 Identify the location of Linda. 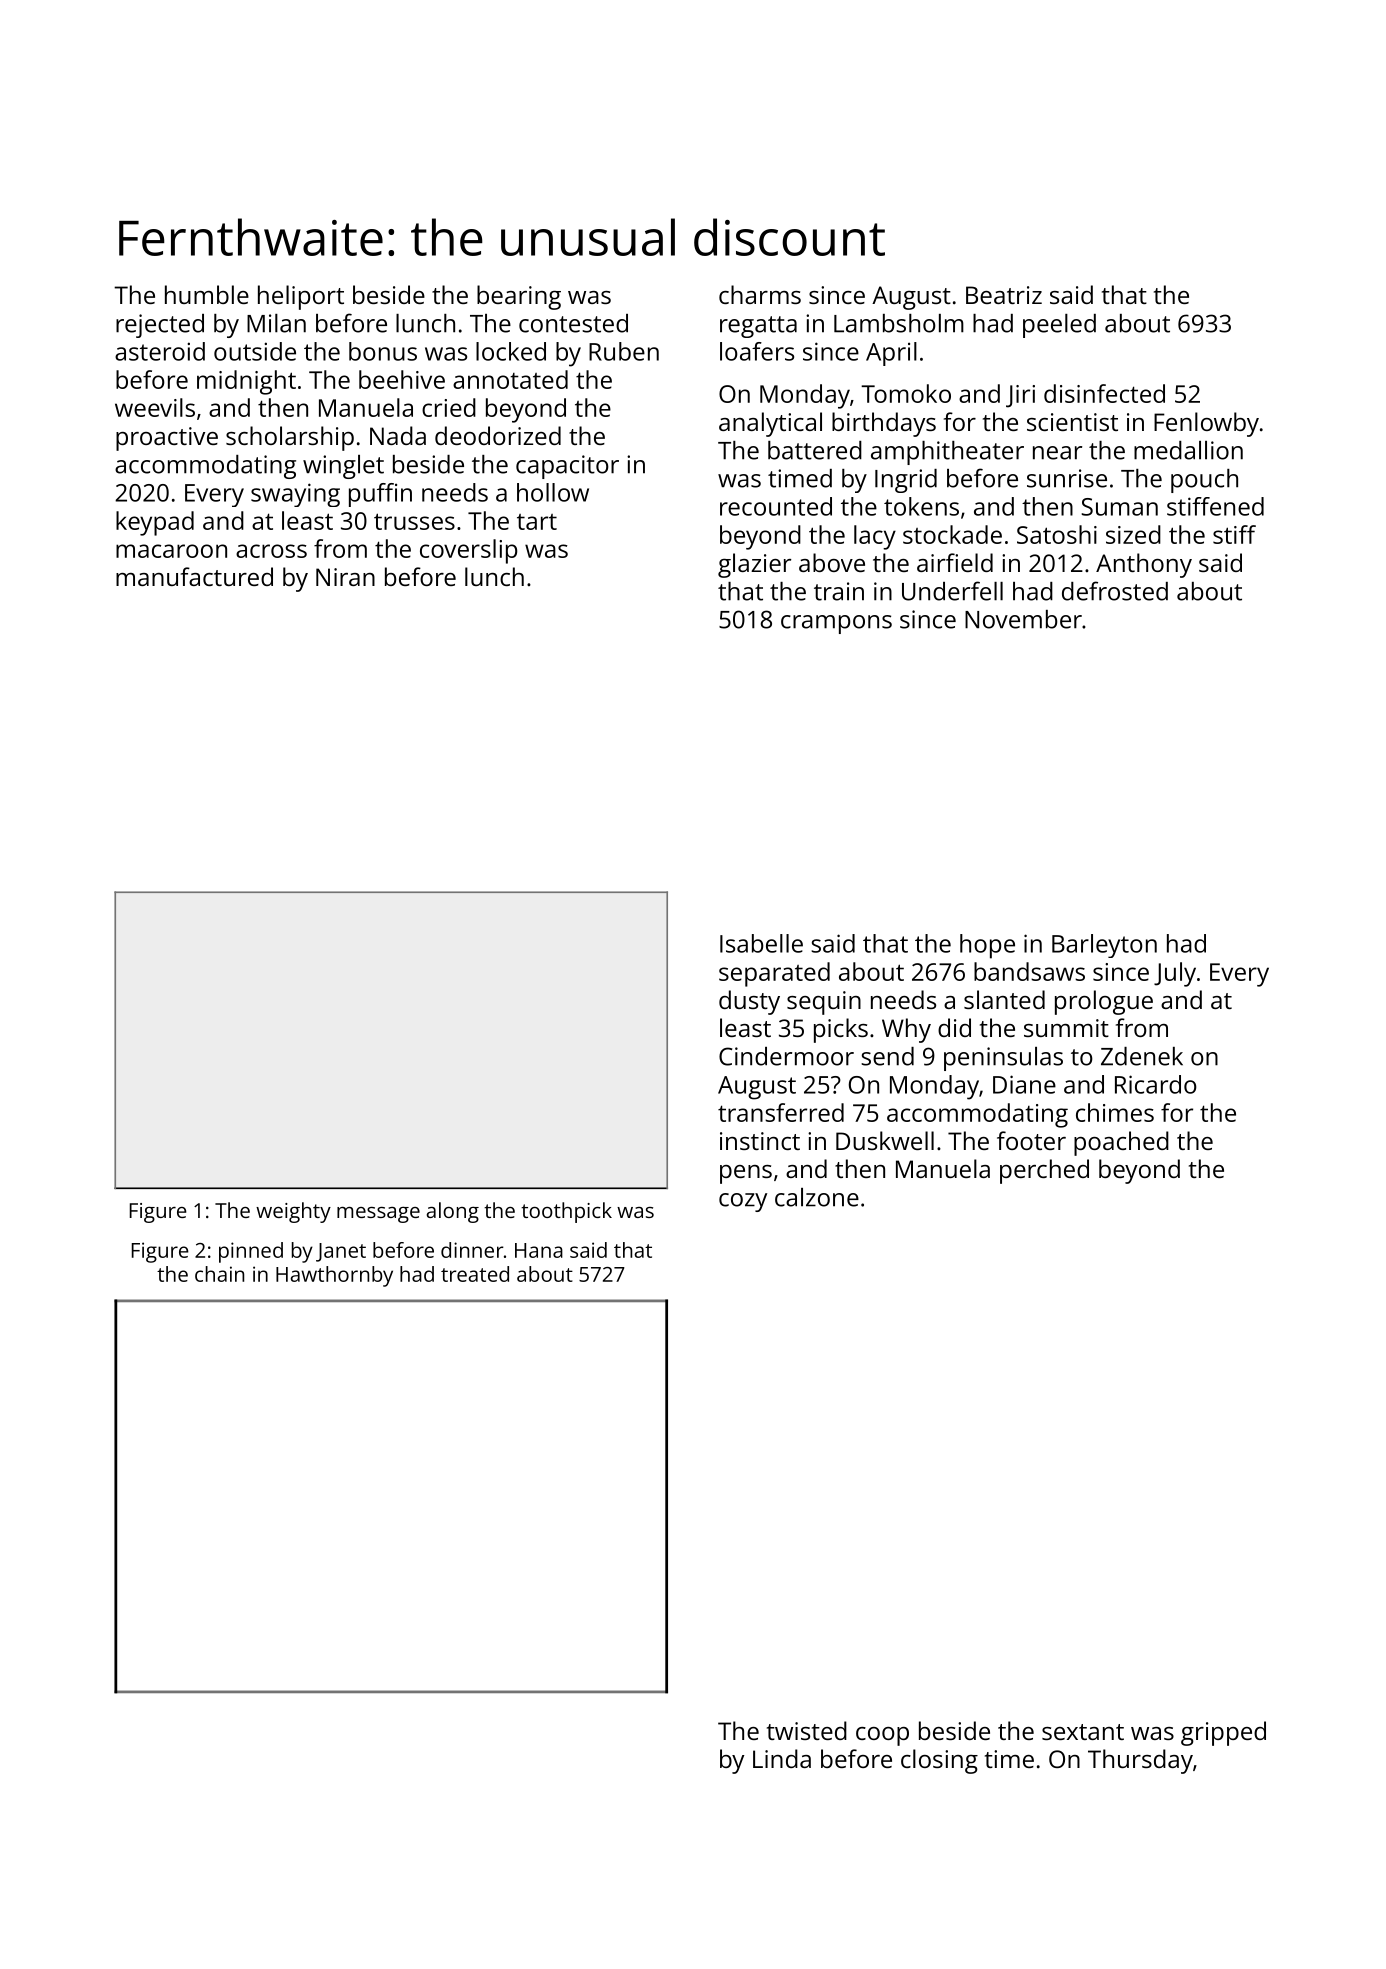
(782, 1758).
